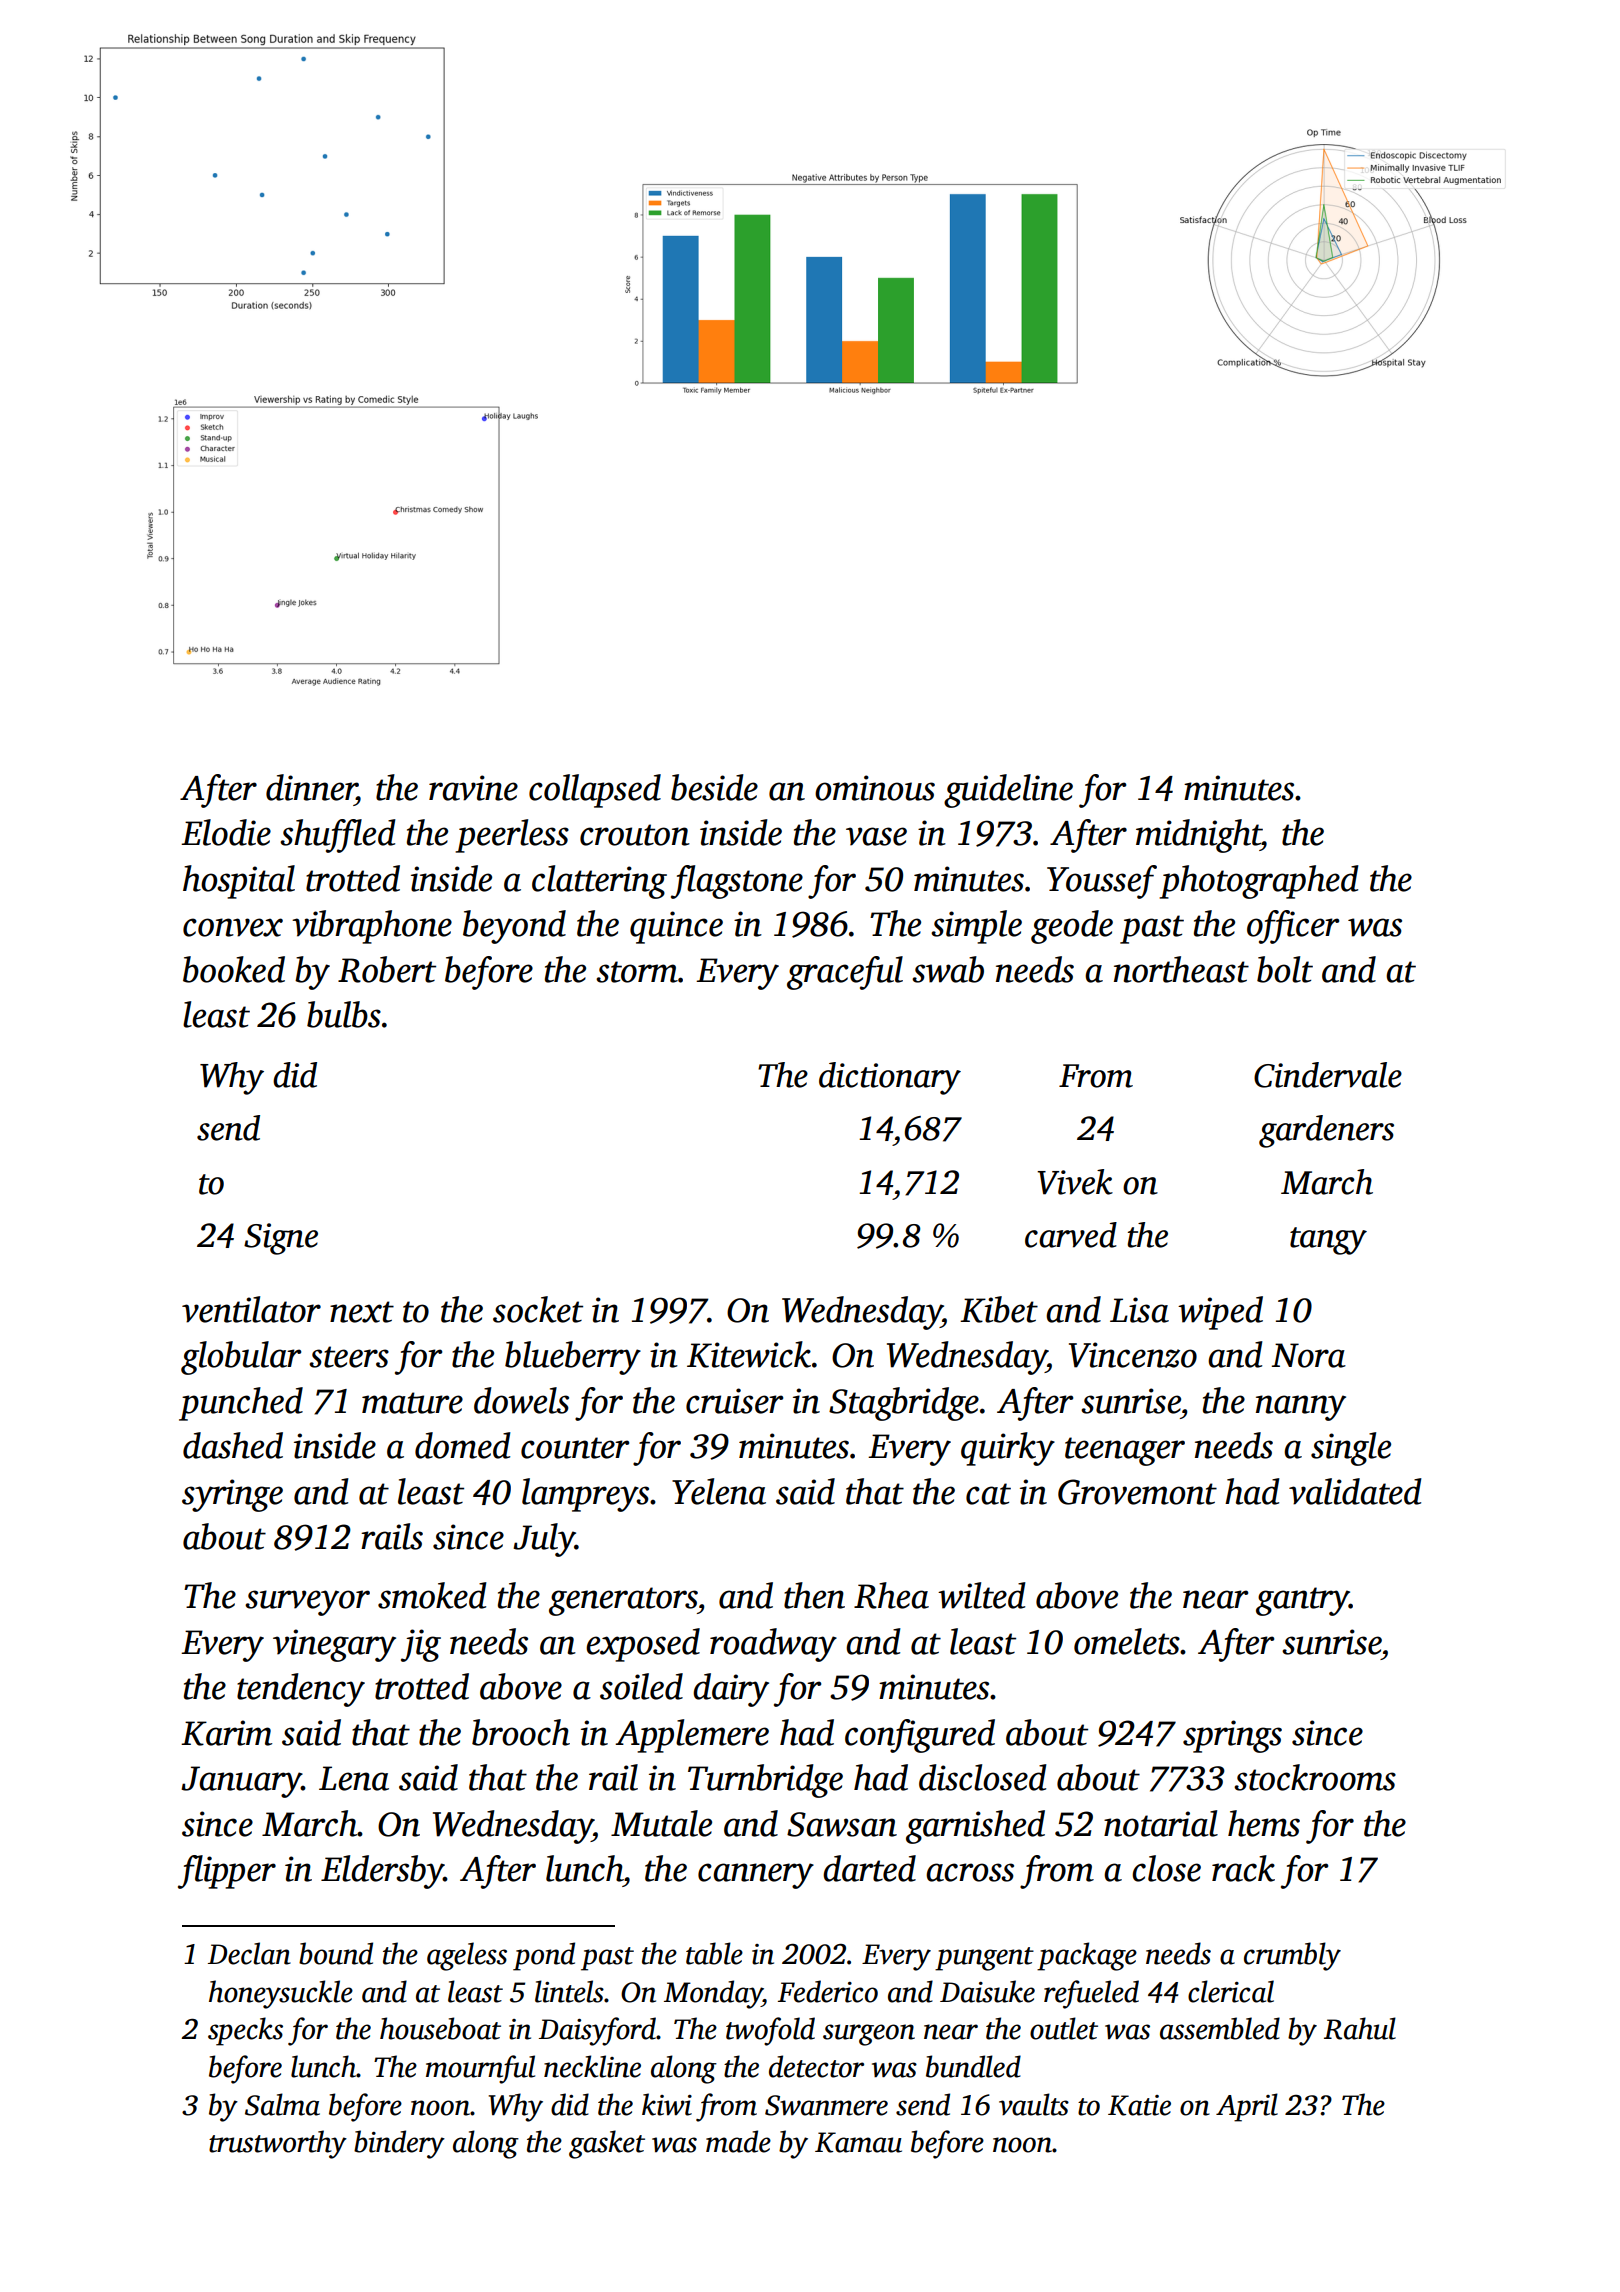 This document has height=2292, width=1620. What do you see at coordinates (845, 973) in the document?
I see `graceful` at bounding box center [845, 973].
